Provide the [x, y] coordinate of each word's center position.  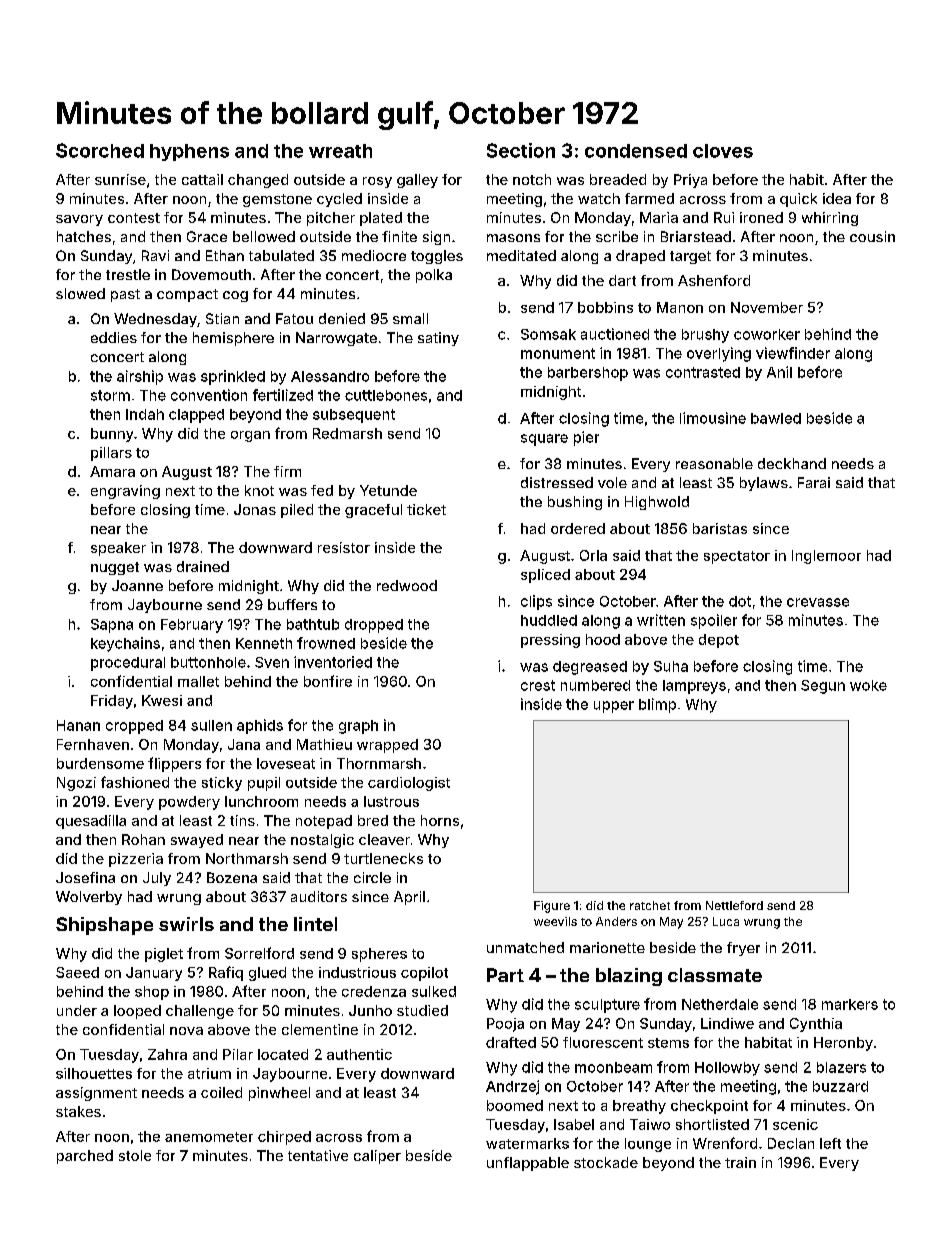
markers [850, 1004]
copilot [424, 974]
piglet [164, 955]
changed [258, 181]
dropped [374, 626]
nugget [115, 568]
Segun [823, 687]
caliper [377, 1157]
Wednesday [155, 320]
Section [521, 150]
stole [135, 1155]
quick [798, 200]
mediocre [374, 255]
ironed [761, 217]
